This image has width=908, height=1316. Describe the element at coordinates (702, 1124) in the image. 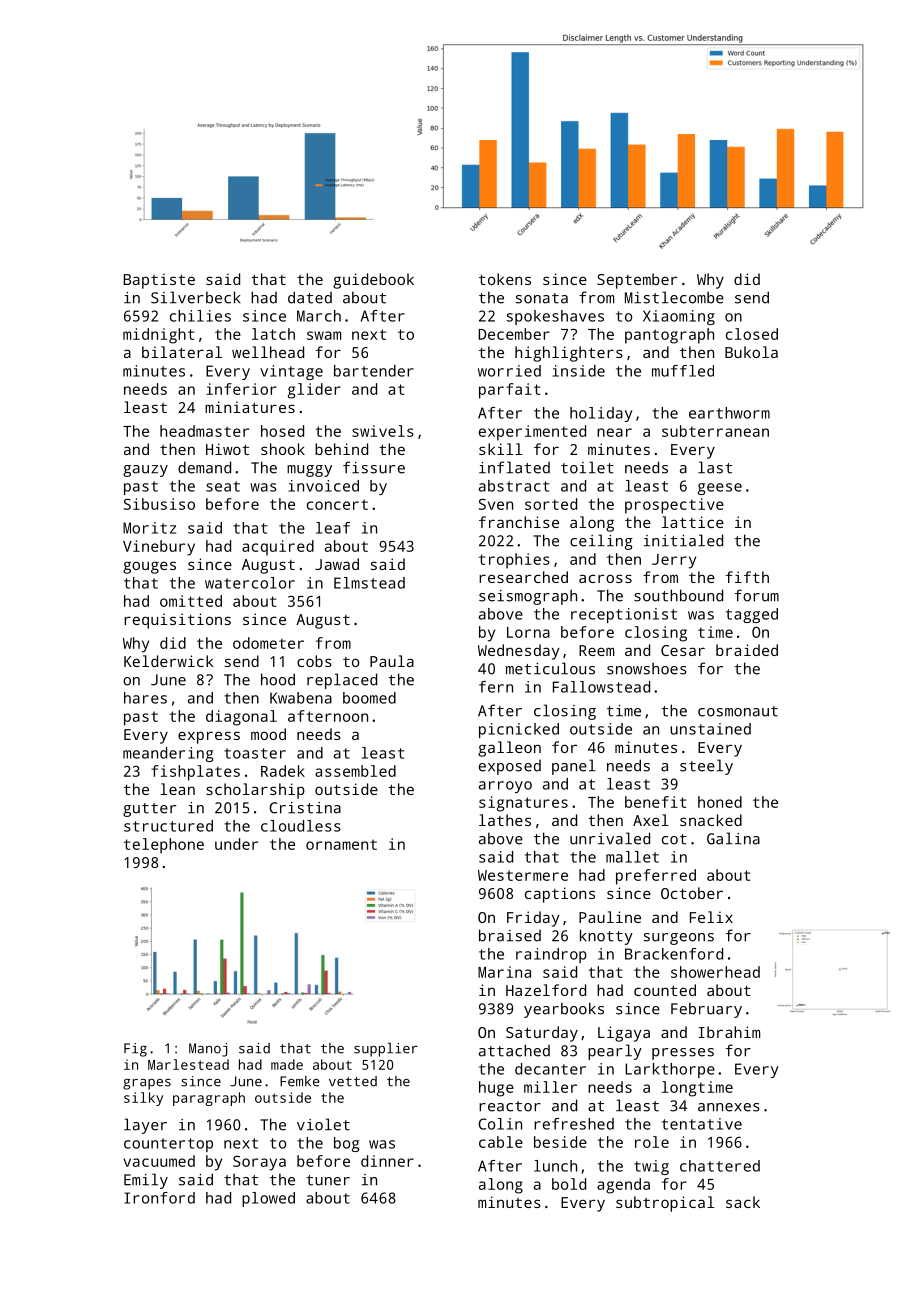

I see `tentative` at that location.
